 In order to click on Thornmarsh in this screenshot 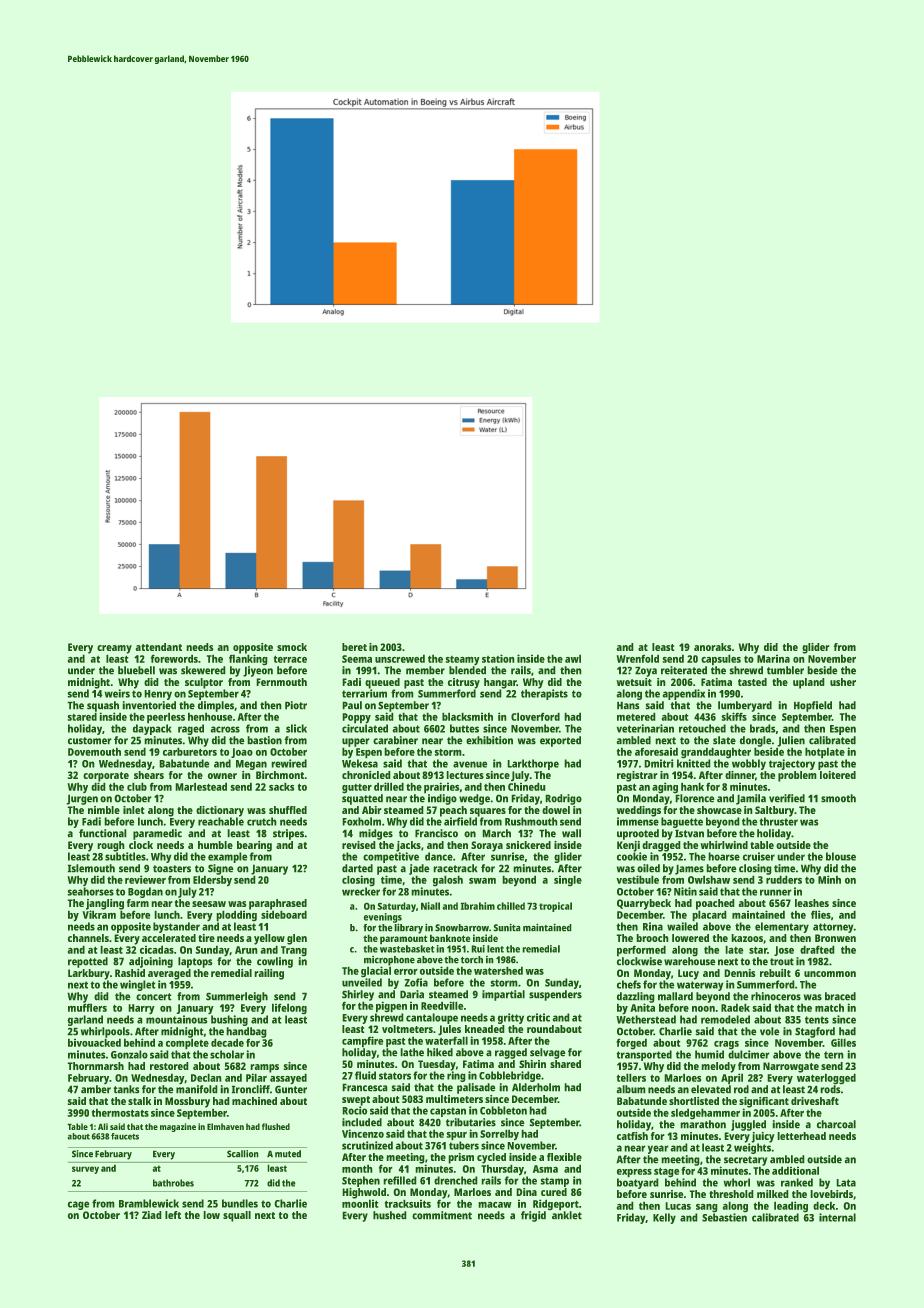, I will do `click(95, 1066)`.
